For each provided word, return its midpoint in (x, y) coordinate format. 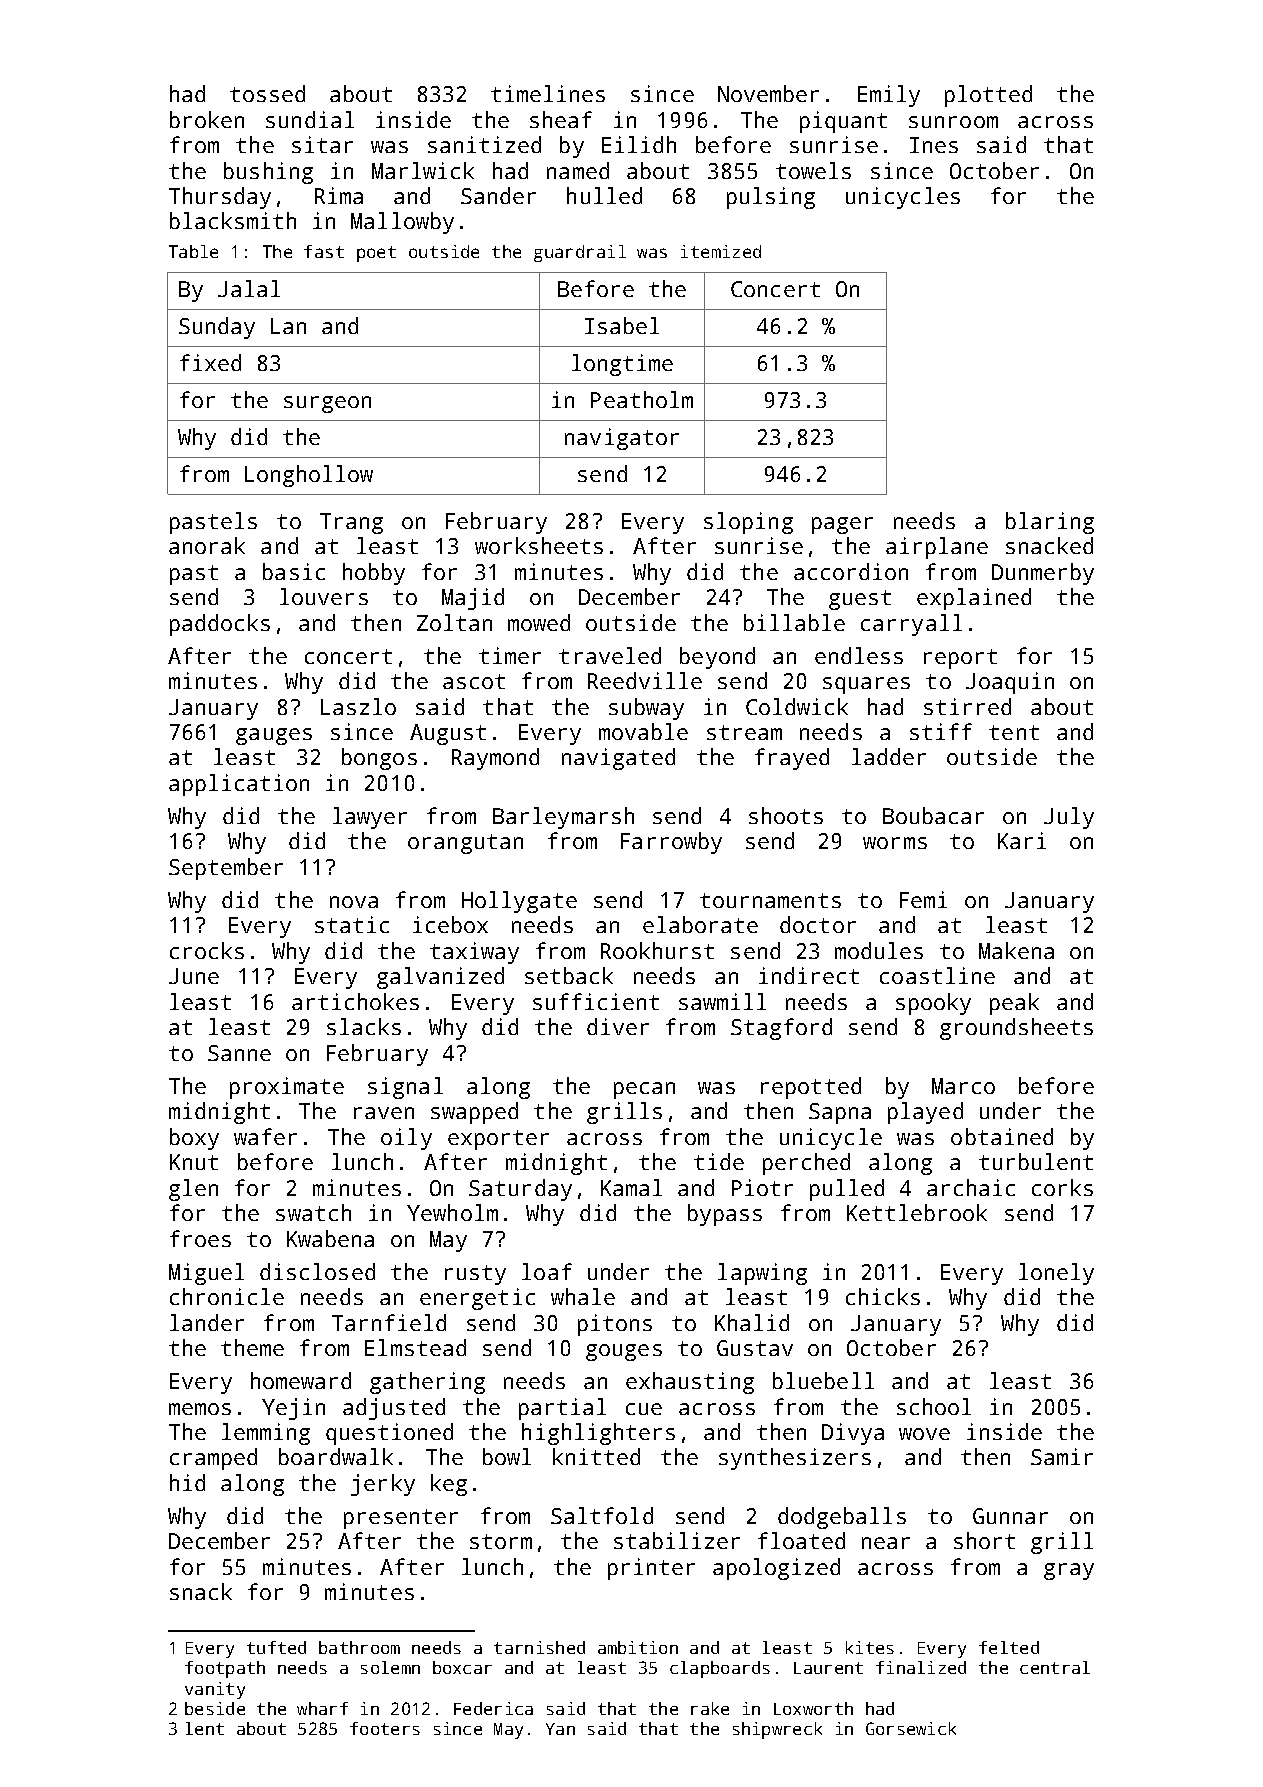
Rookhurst (657, 950)
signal (405, 1088)
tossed (267, 93)
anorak (207, 545)
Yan (560, 1729)
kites (870, 1647)
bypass (725, 1215)
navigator (622, 439)
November (768, 93)
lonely (1056, 1274)
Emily (889, 96)
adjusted (394, 1409)
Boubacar (933, 815)
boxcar (462, 1667)
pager (842, 525)
